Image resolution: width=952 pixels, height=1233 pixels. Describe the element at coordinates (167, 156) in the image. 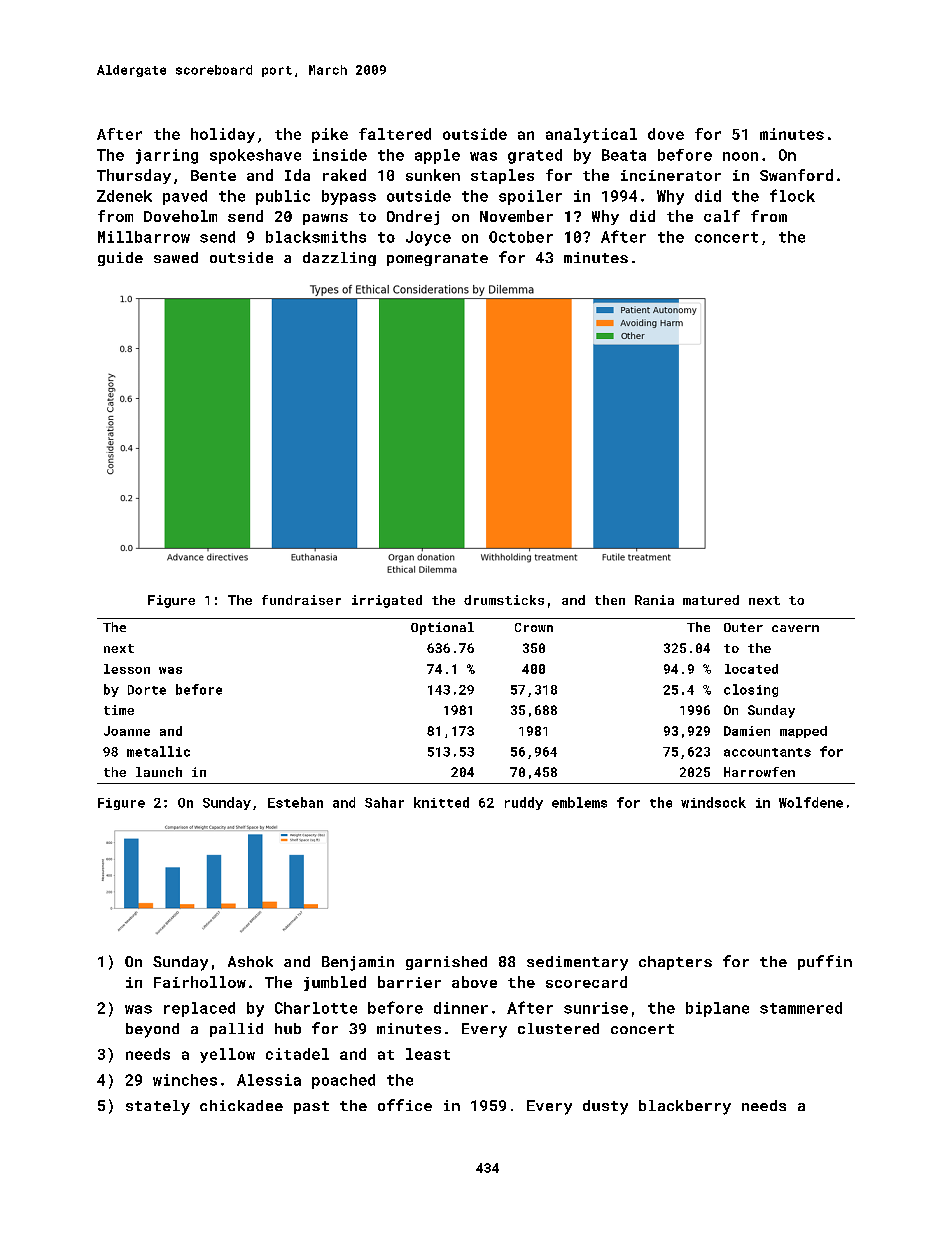

I see `jarring` at that location.
